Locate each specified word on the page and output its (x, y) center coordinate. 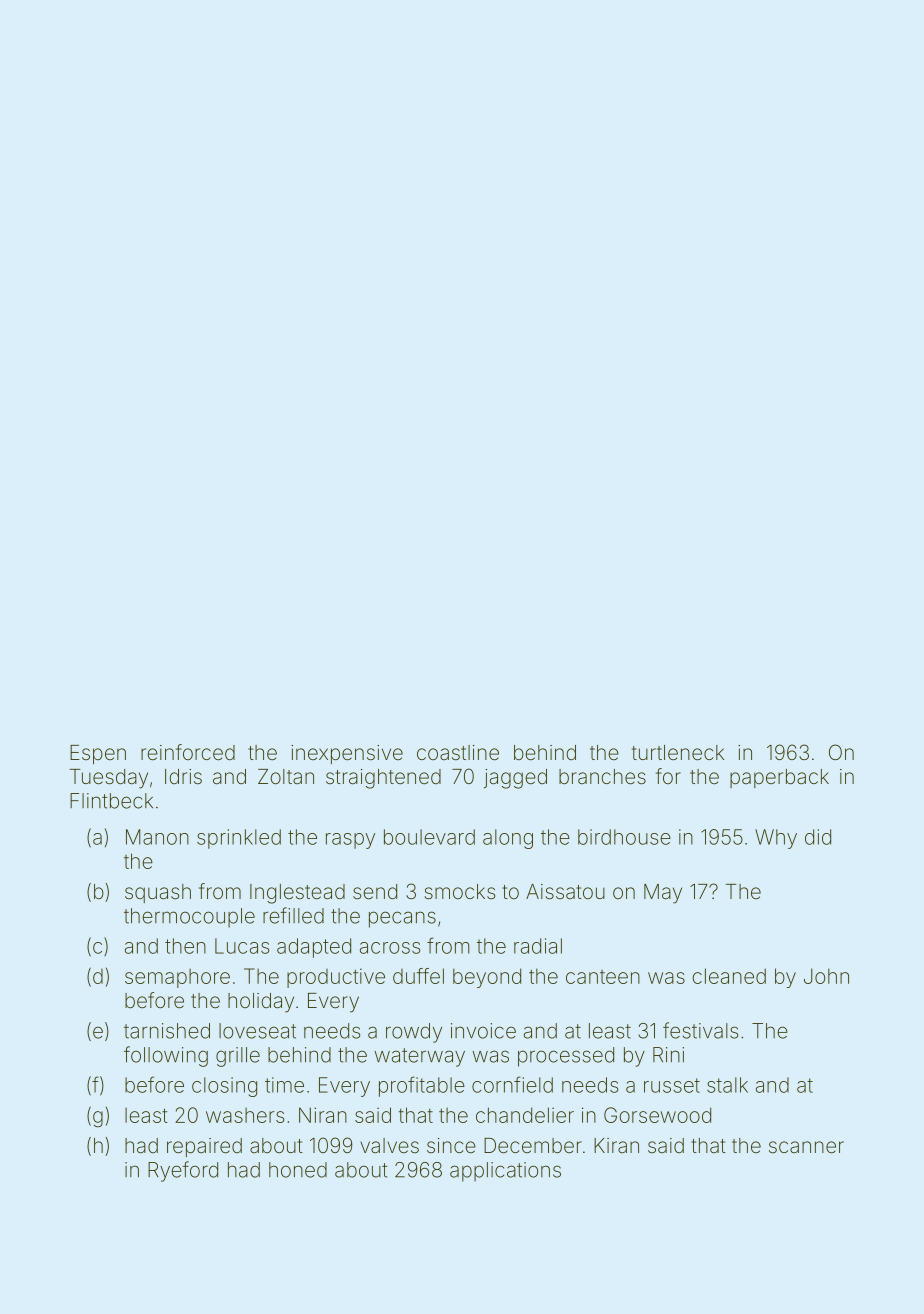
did (818, 837)
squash (158, 893)
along (508, 839)
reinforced (188, 752)
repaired (204, 1147)
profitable (422, 1086)
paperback (779, 778)
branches (602, 776)
